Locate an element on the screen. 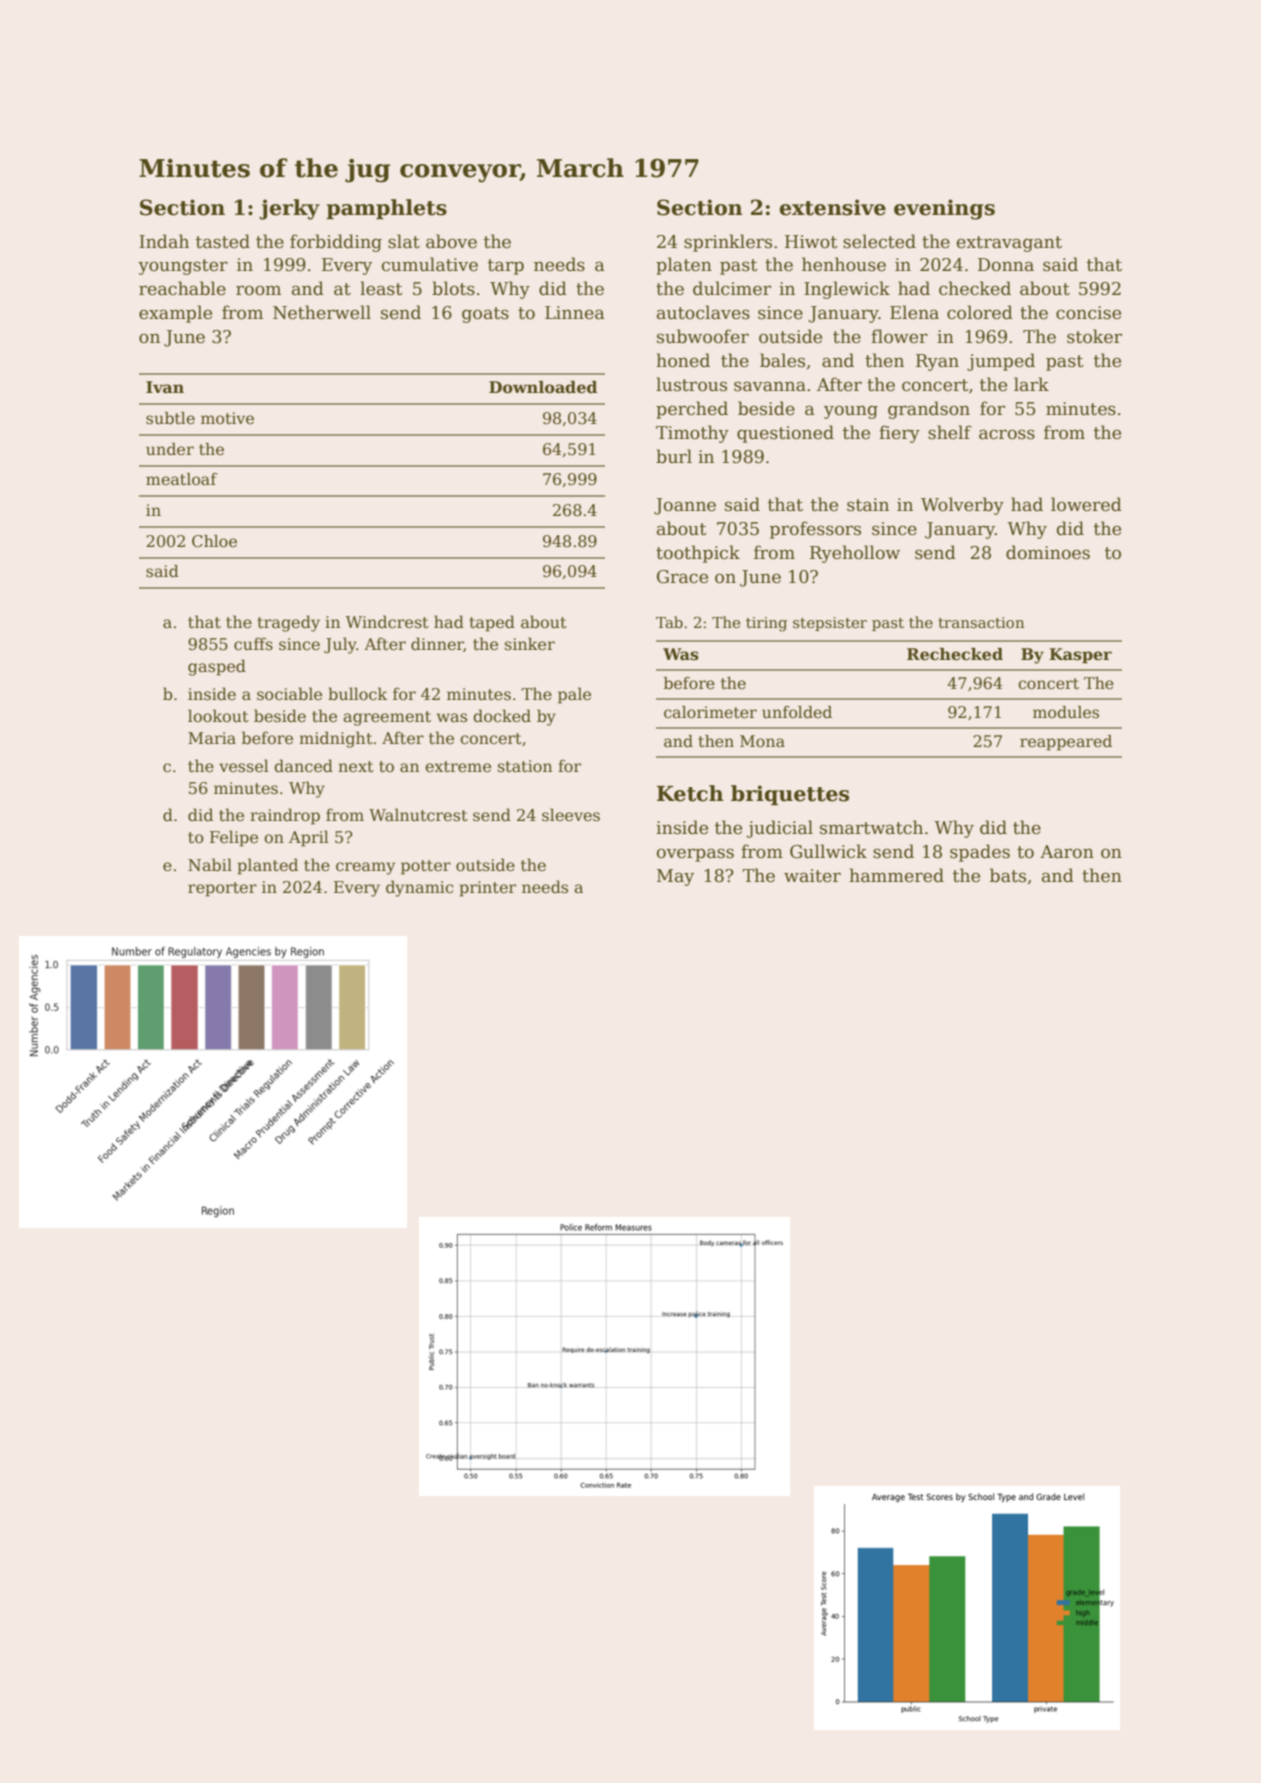 Image resolution: width=1261 pixels, height=1783 pixels. autoclaves is located at coordinates (703, 312).
